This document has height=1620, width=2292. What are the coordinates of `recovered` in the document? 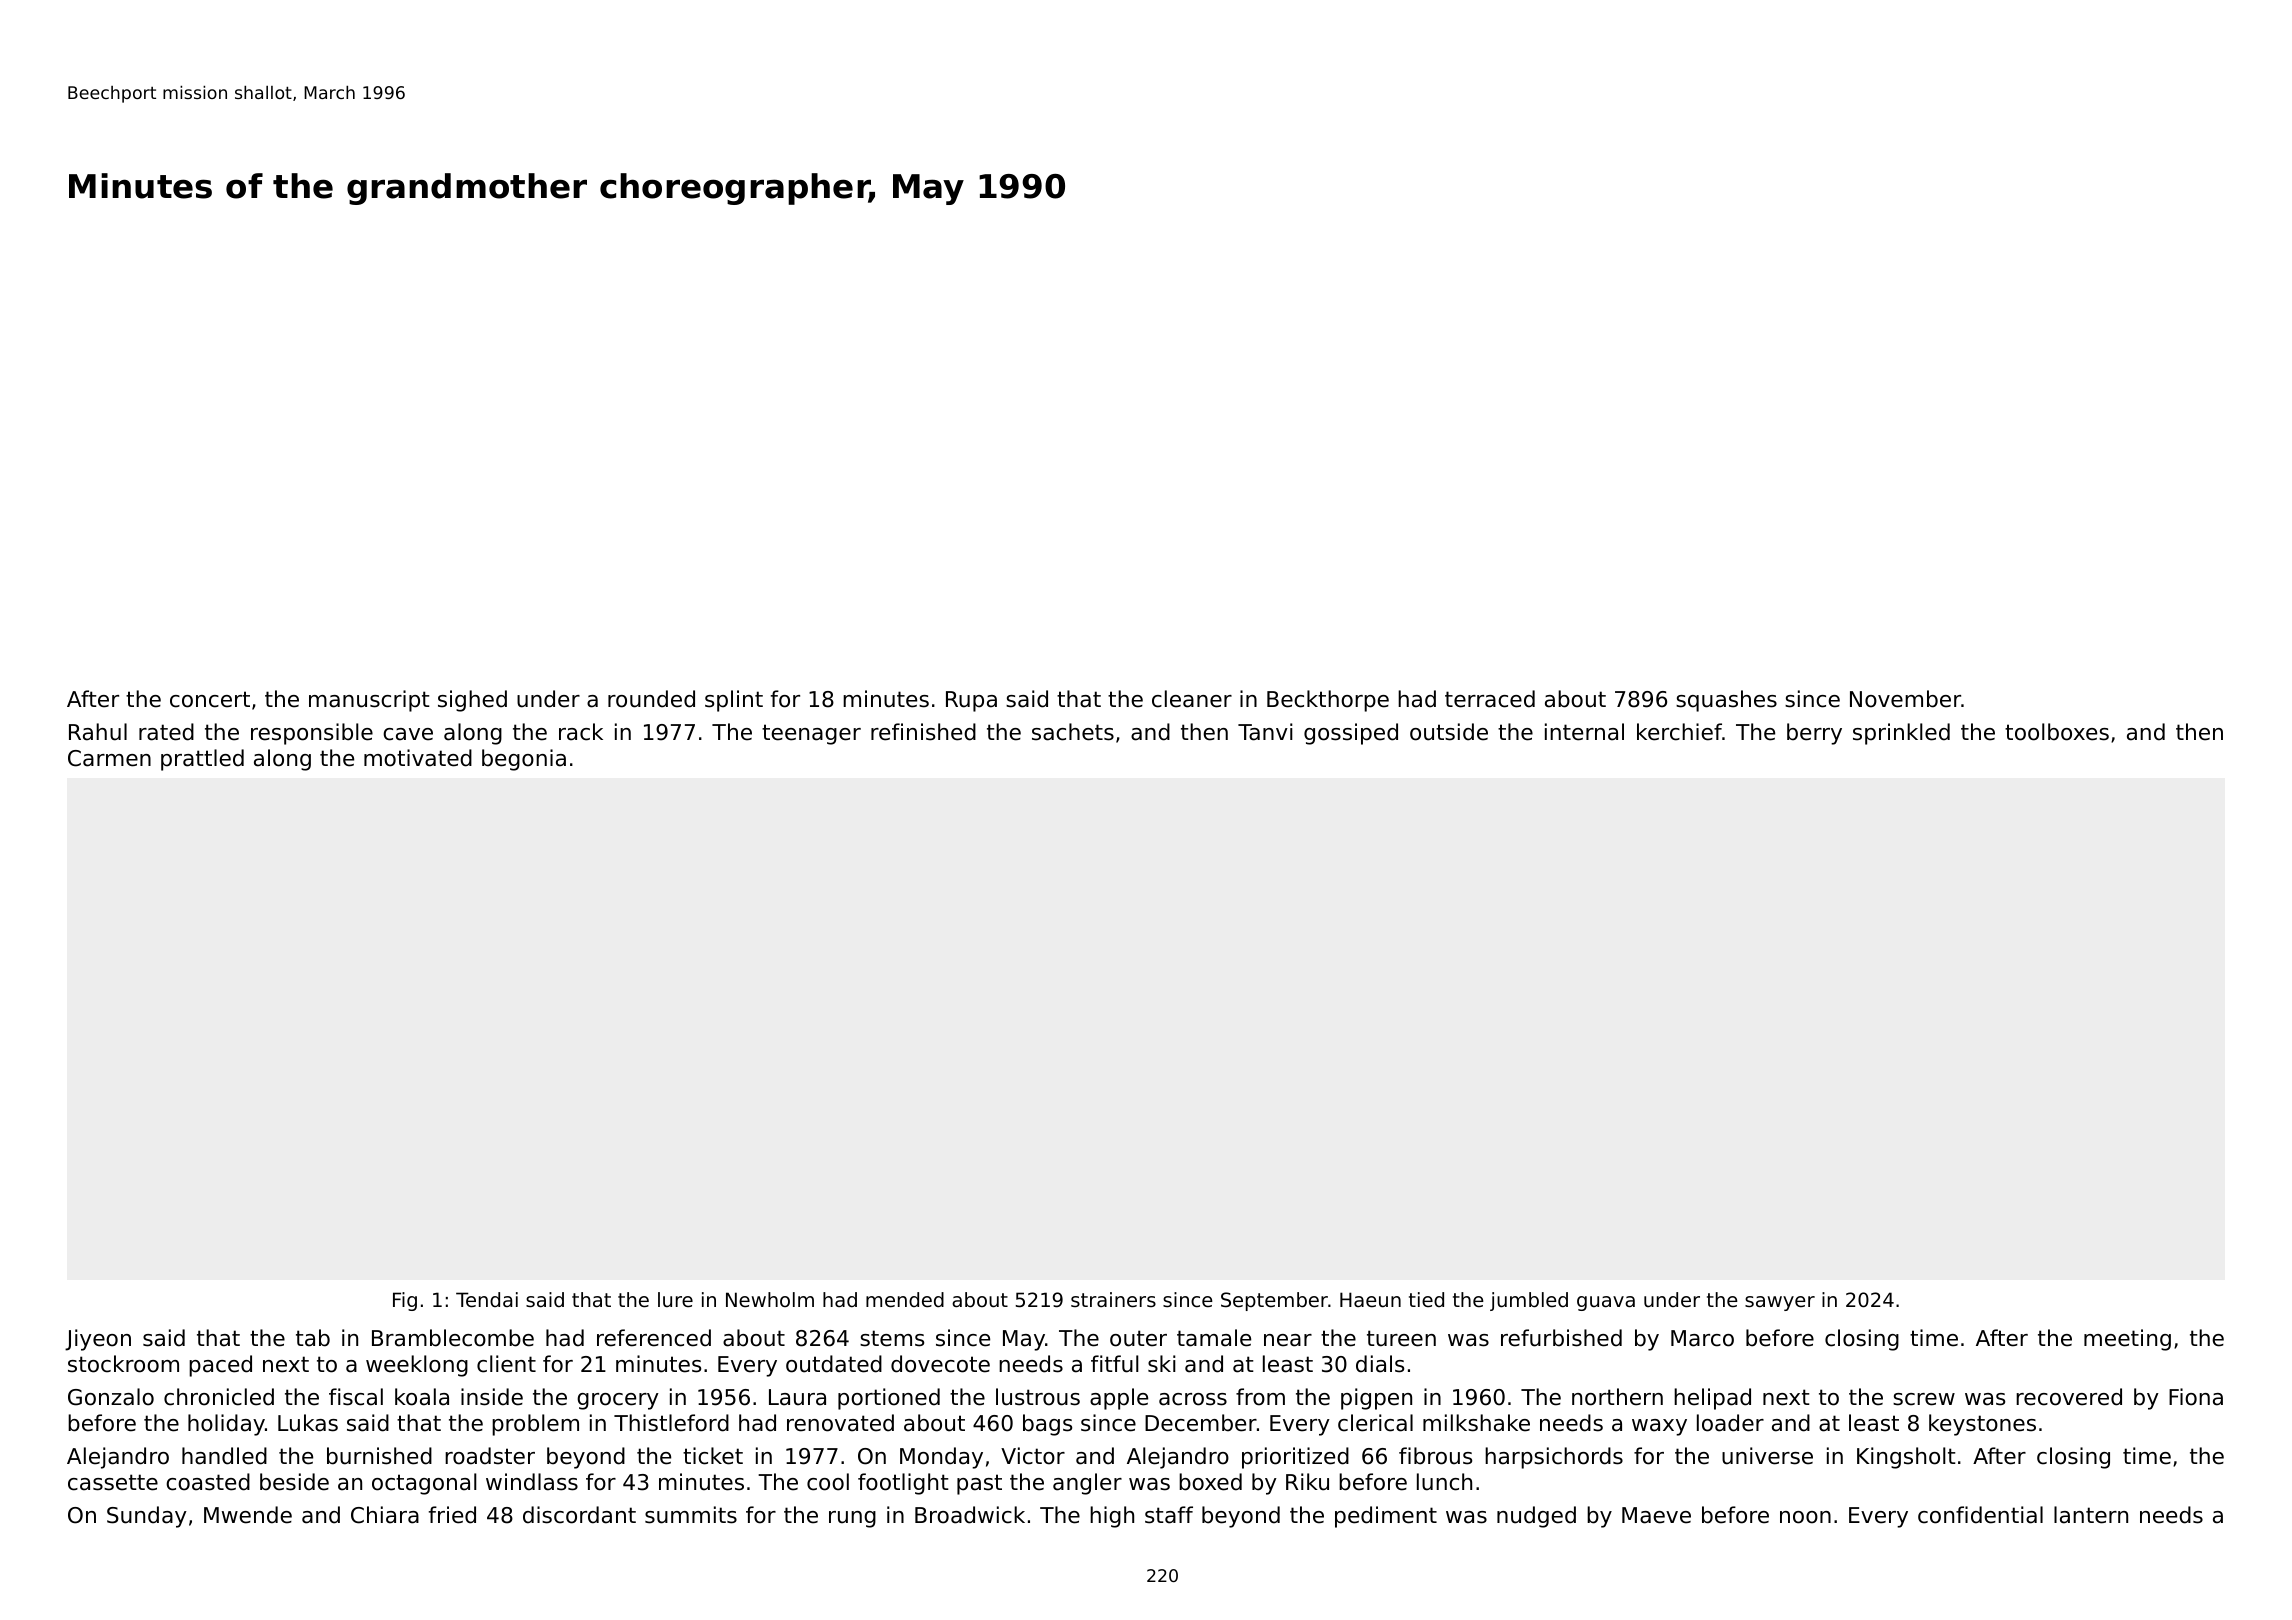 It's located at (2069, 1397).
